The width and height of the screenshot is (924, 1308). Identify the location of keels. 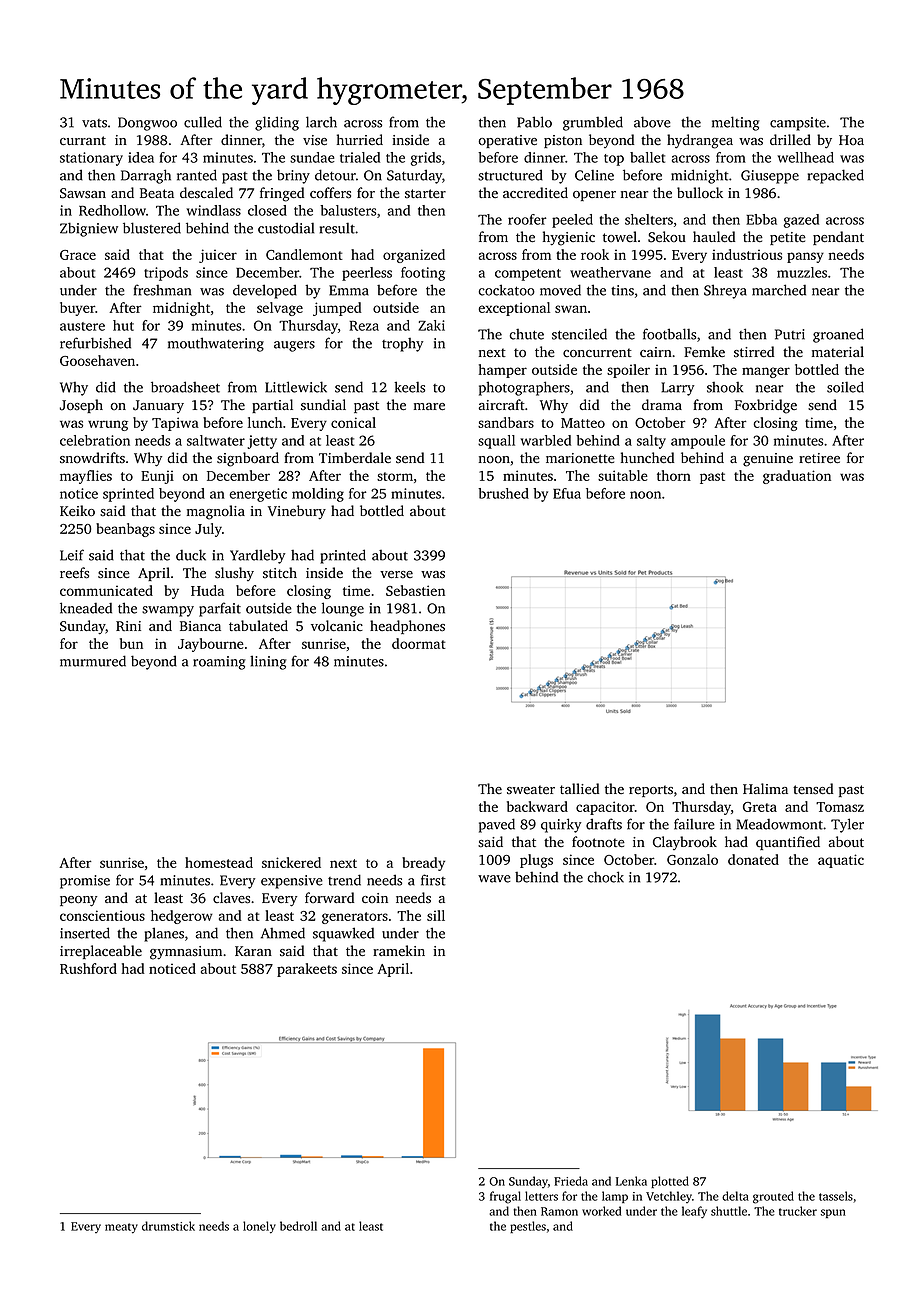
(409, 387).
